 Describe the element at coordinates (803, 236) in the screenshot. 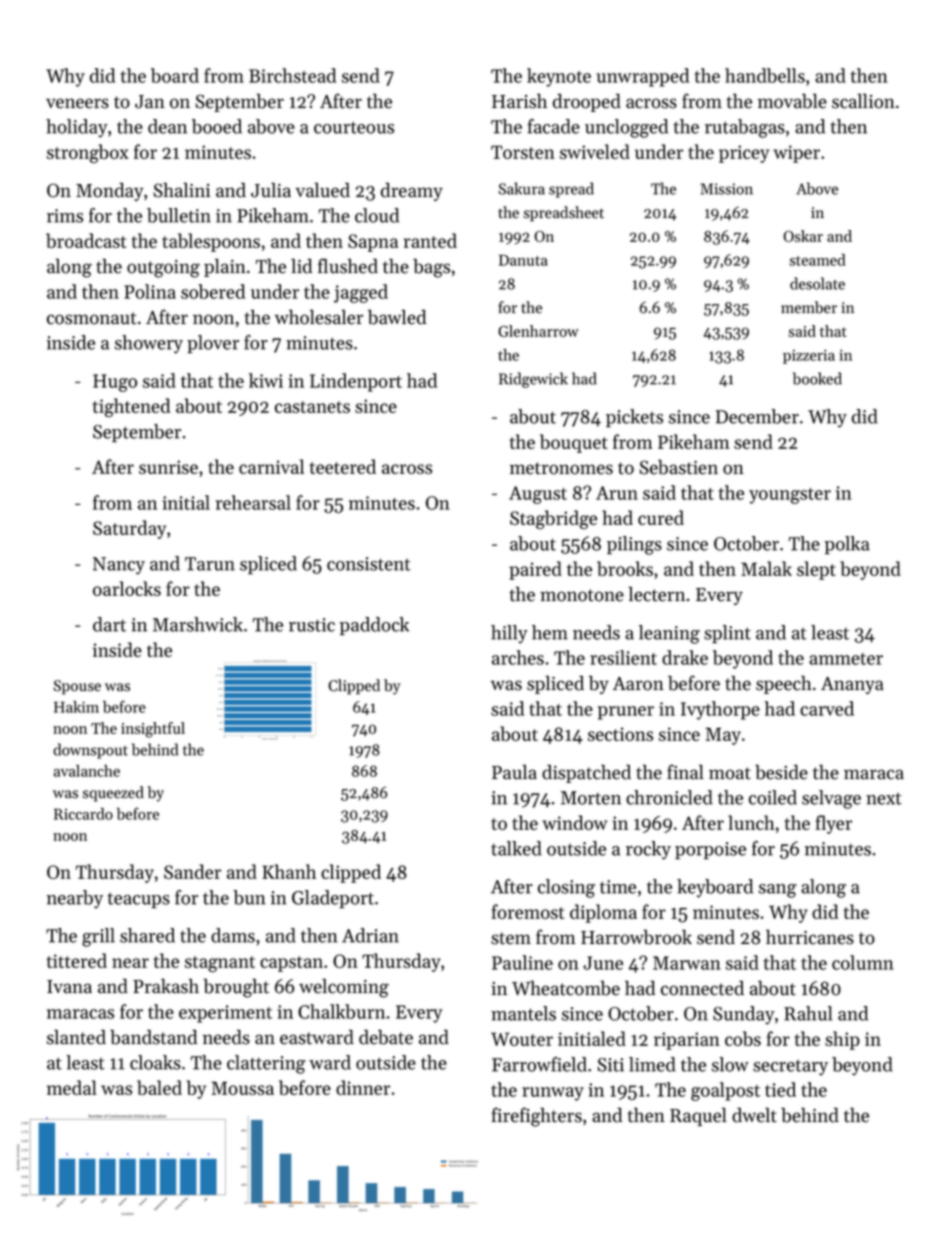

I see `Oskar` at that location.
